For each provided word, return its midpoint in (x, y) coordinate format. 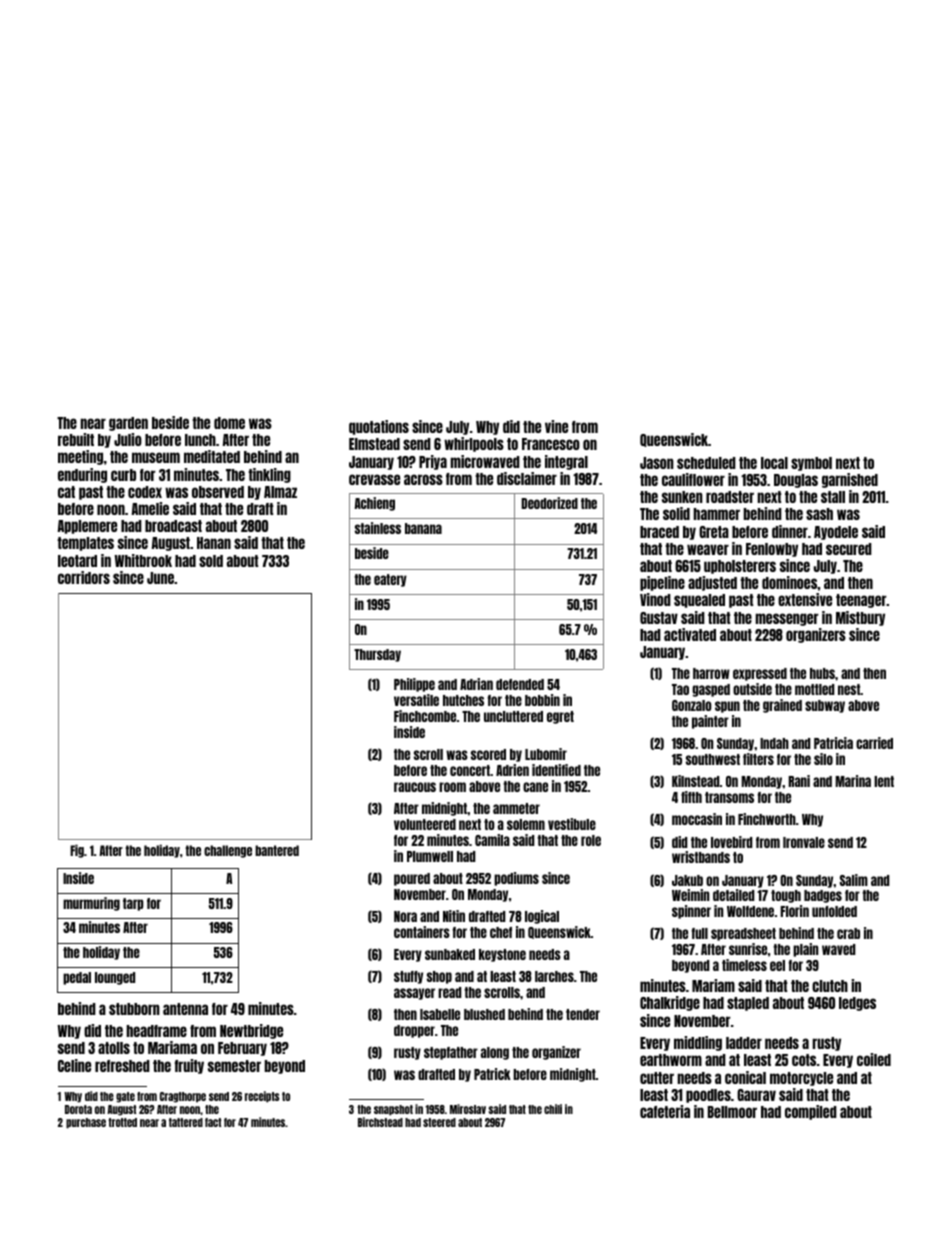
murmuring (91, 904)
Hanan (214, 543)
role (591, 840)
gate (125, 1097)
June (160, 578)
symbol (811, 464)
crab (848, 933)
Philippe (414, 685)
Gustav (659, 618)
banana (423, 528)
